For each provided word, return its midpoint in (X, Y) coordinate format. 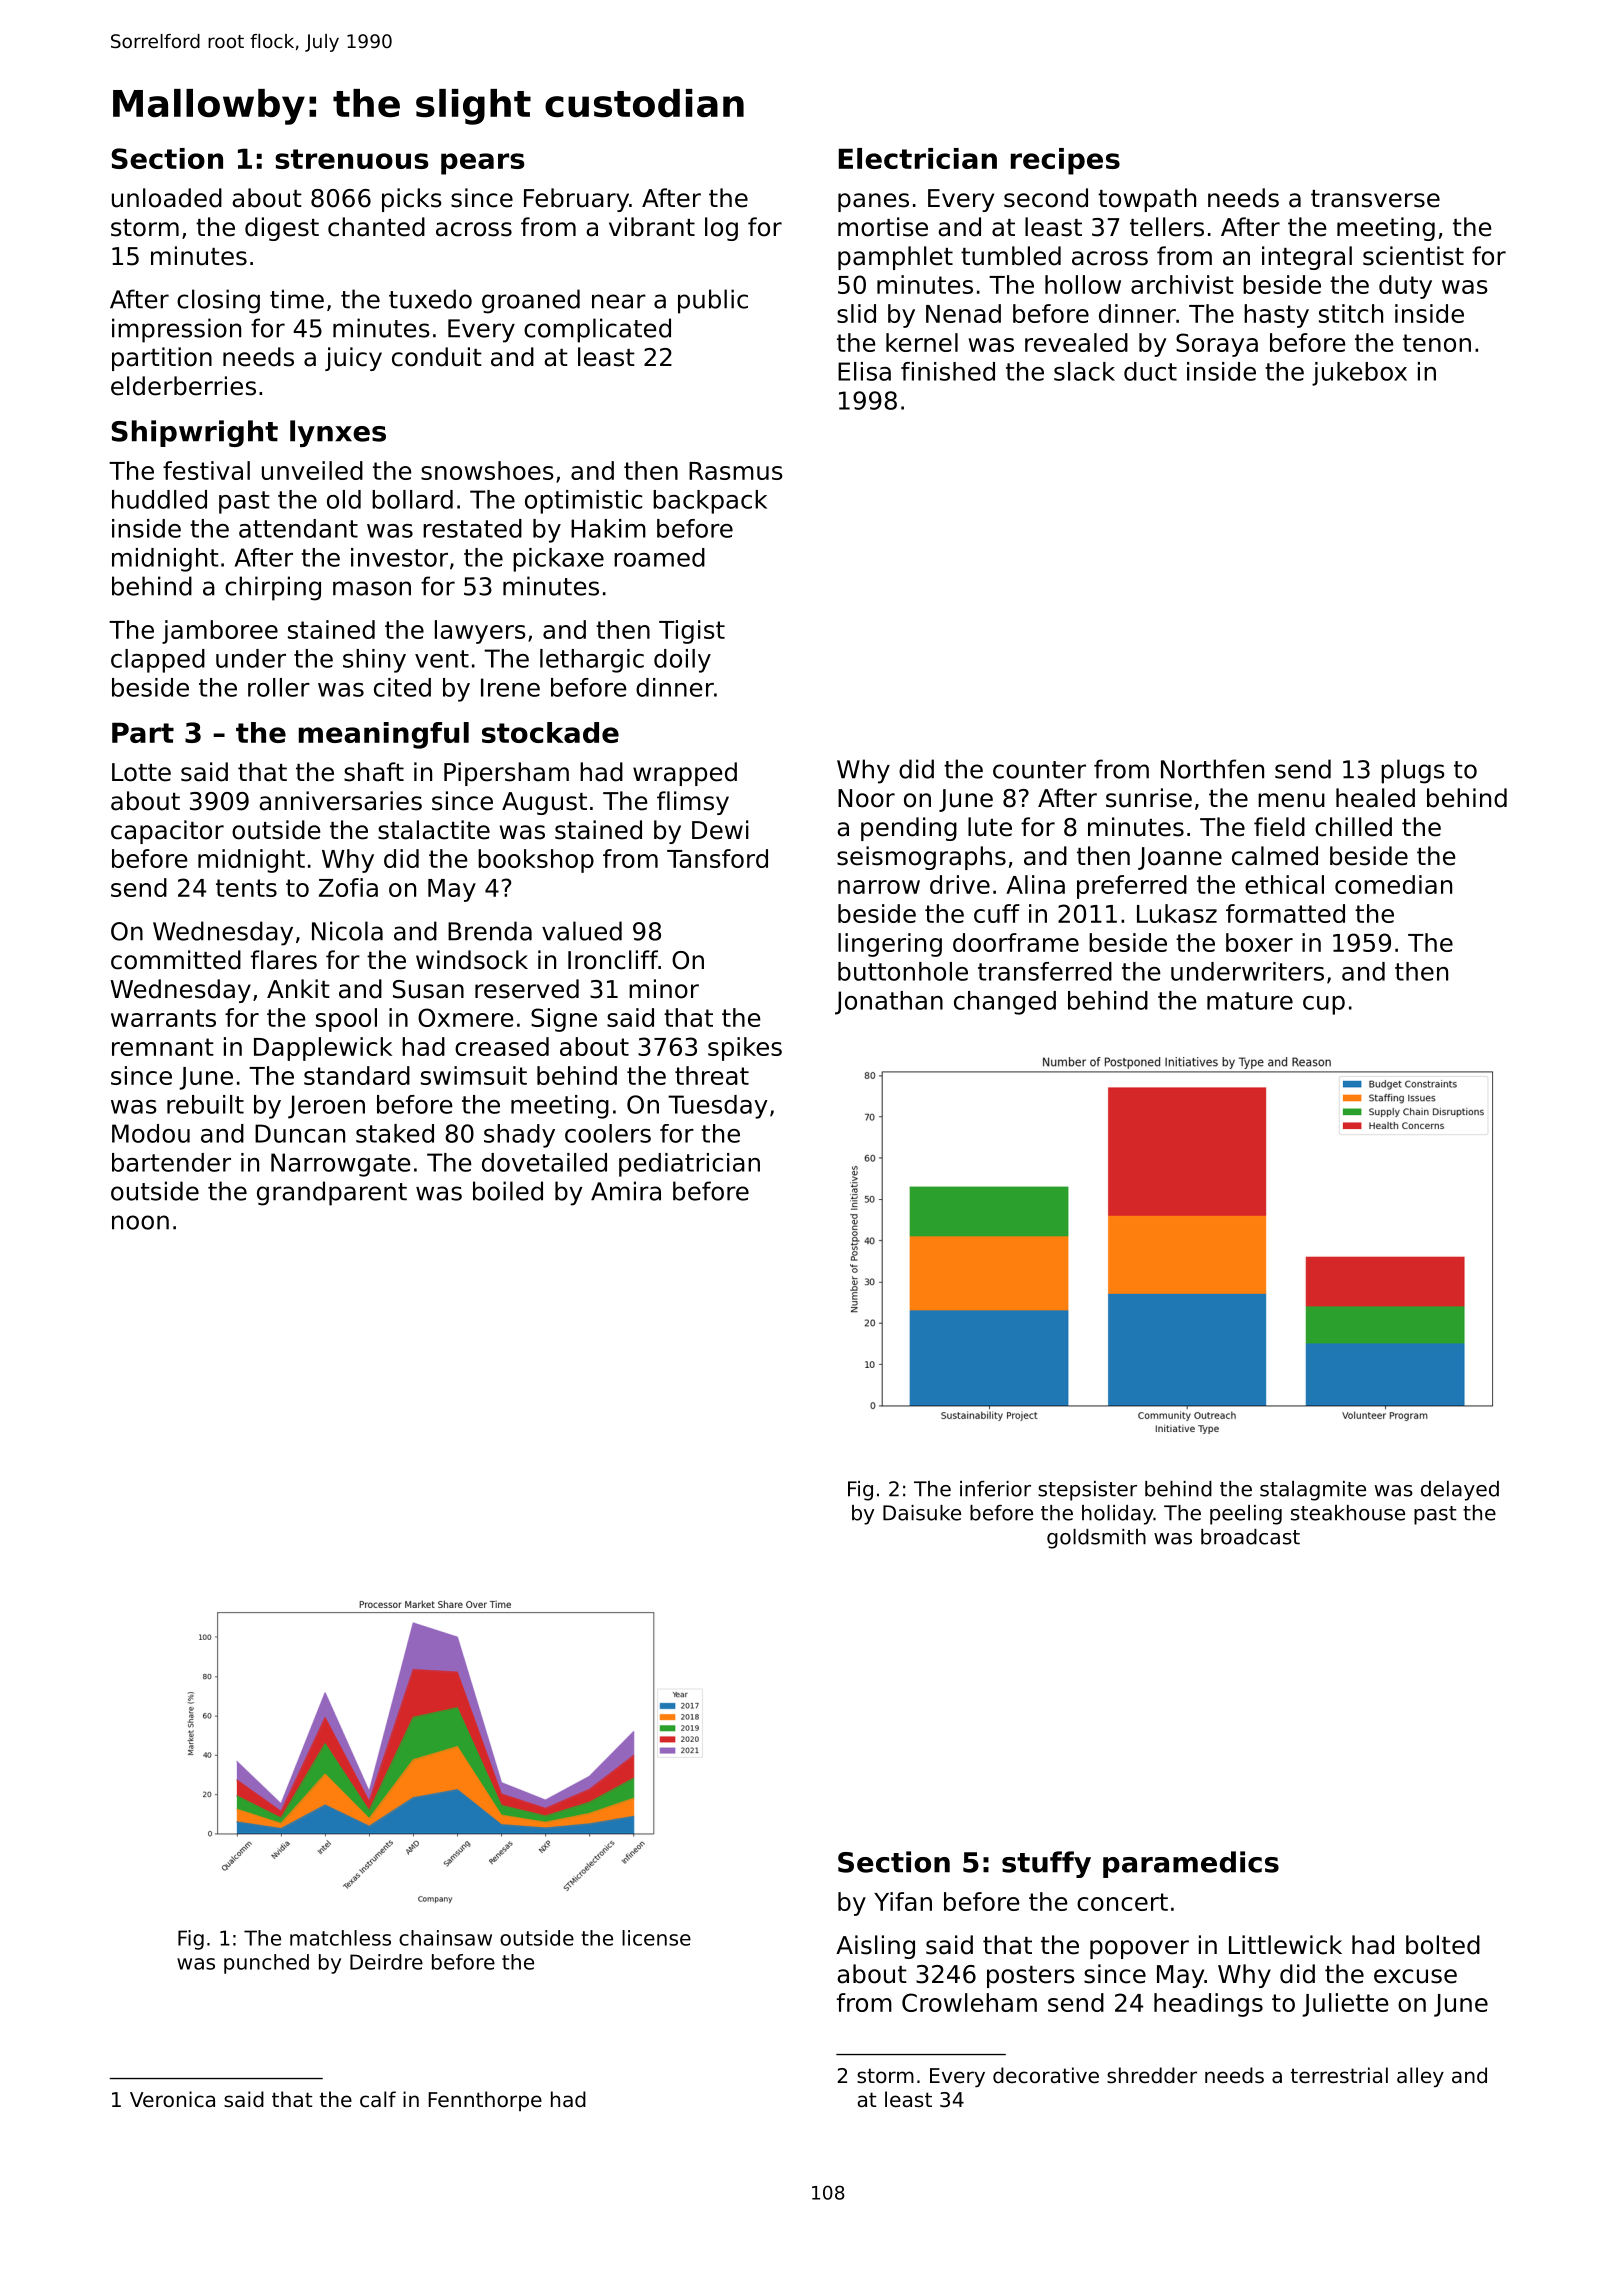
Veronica (172, 2099)
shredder (1152, 2075)
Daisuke (922, 1513)
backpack (710, 502)
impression (176, 330)
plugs (1413, 771)
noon (140, 1222)
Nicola (347, 931)
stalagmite (1313, 1491)
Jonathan (889, 1003)
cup (1324, 1005)
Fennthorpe (485, 2101)
